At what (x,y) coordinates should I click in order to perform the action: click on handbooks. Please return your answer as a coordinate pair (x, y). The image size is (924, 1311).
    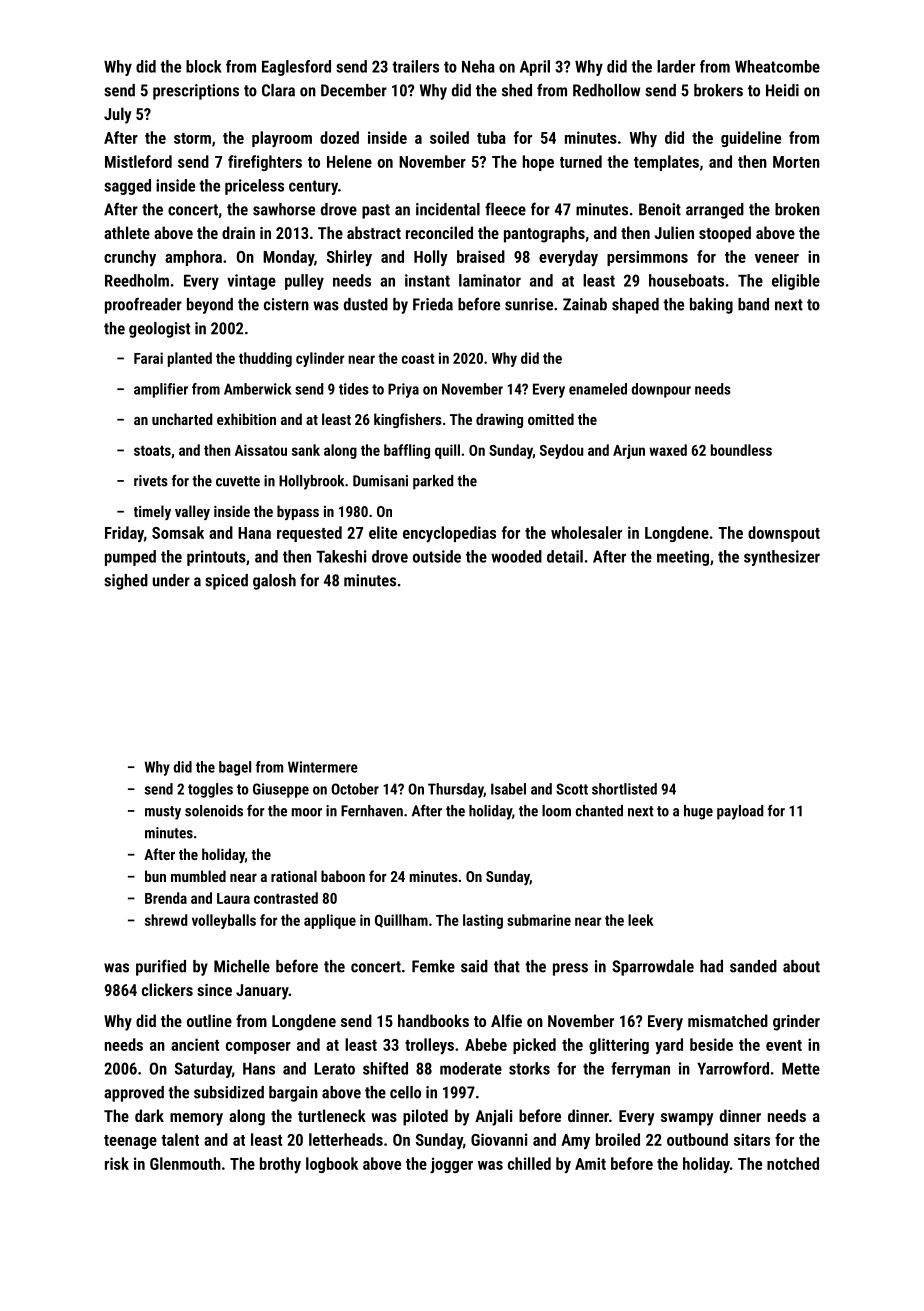
    Looking at the image, I should click on (433, 1020).
